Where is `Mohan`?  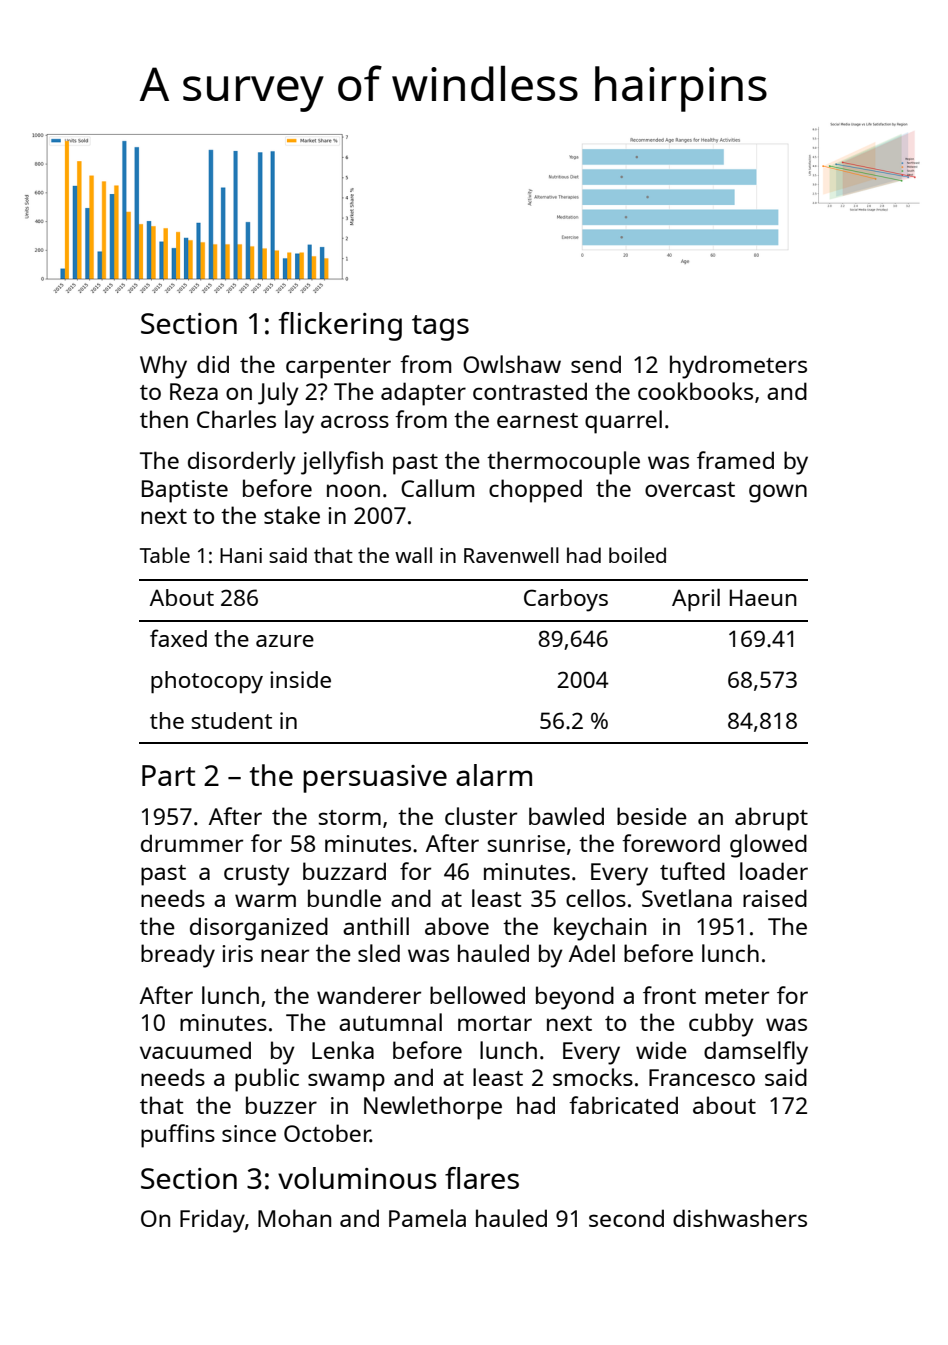 Mohan is located at coordinates (294, 1218).
